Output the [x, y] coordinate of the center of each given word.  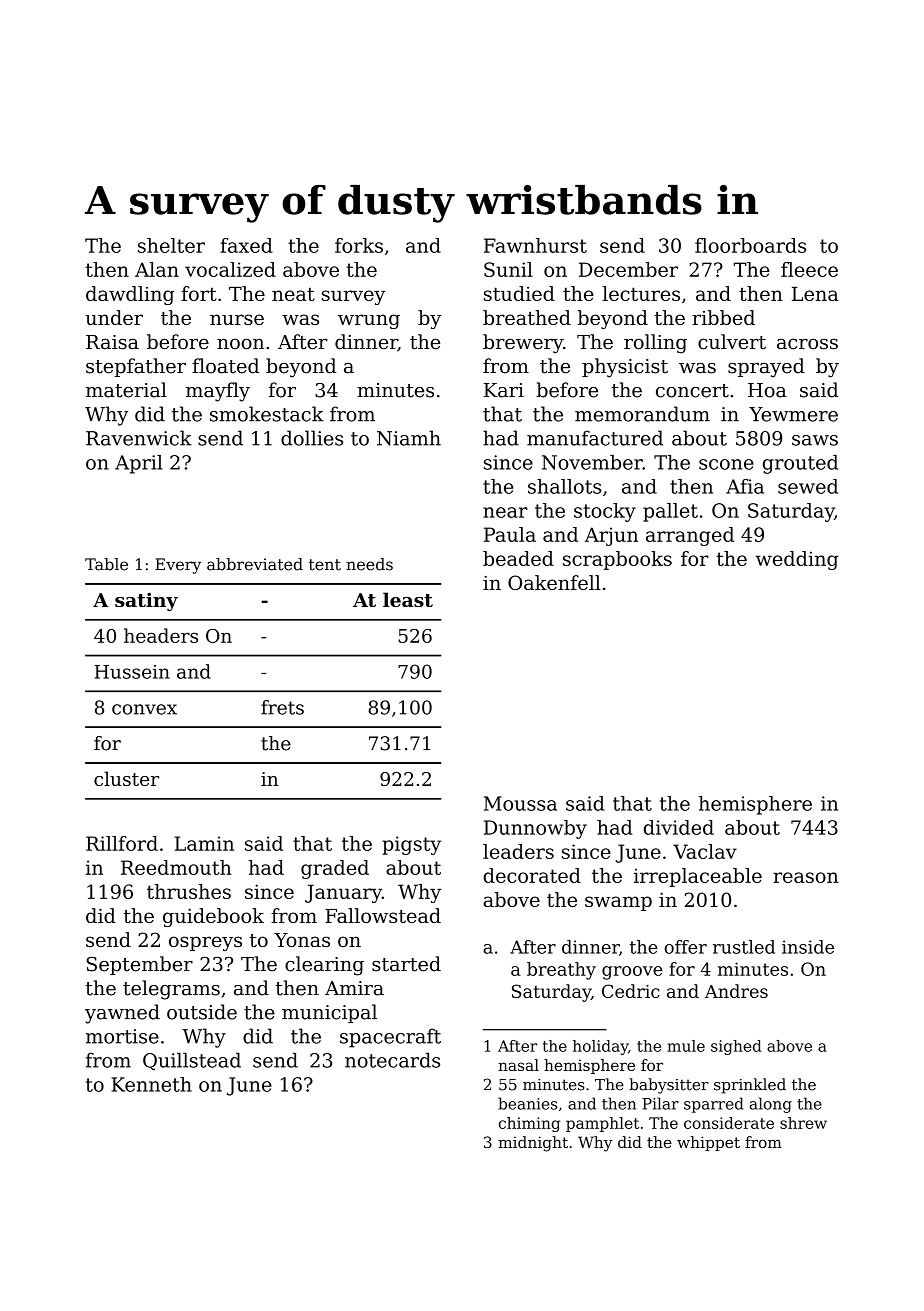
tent [325, 565]
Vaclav [705, 851]
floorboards [750, 245]
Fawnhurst [535, 245]
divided [679, 827]
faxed [246, 245]
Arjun [611, 536]
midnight [533, 1144]
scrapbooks [617, 560]
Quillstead [192, 1061]
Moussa [520, 803]
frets [282, 707]
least [408, 599]
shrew [803, 1123]
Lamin [204, 843]
